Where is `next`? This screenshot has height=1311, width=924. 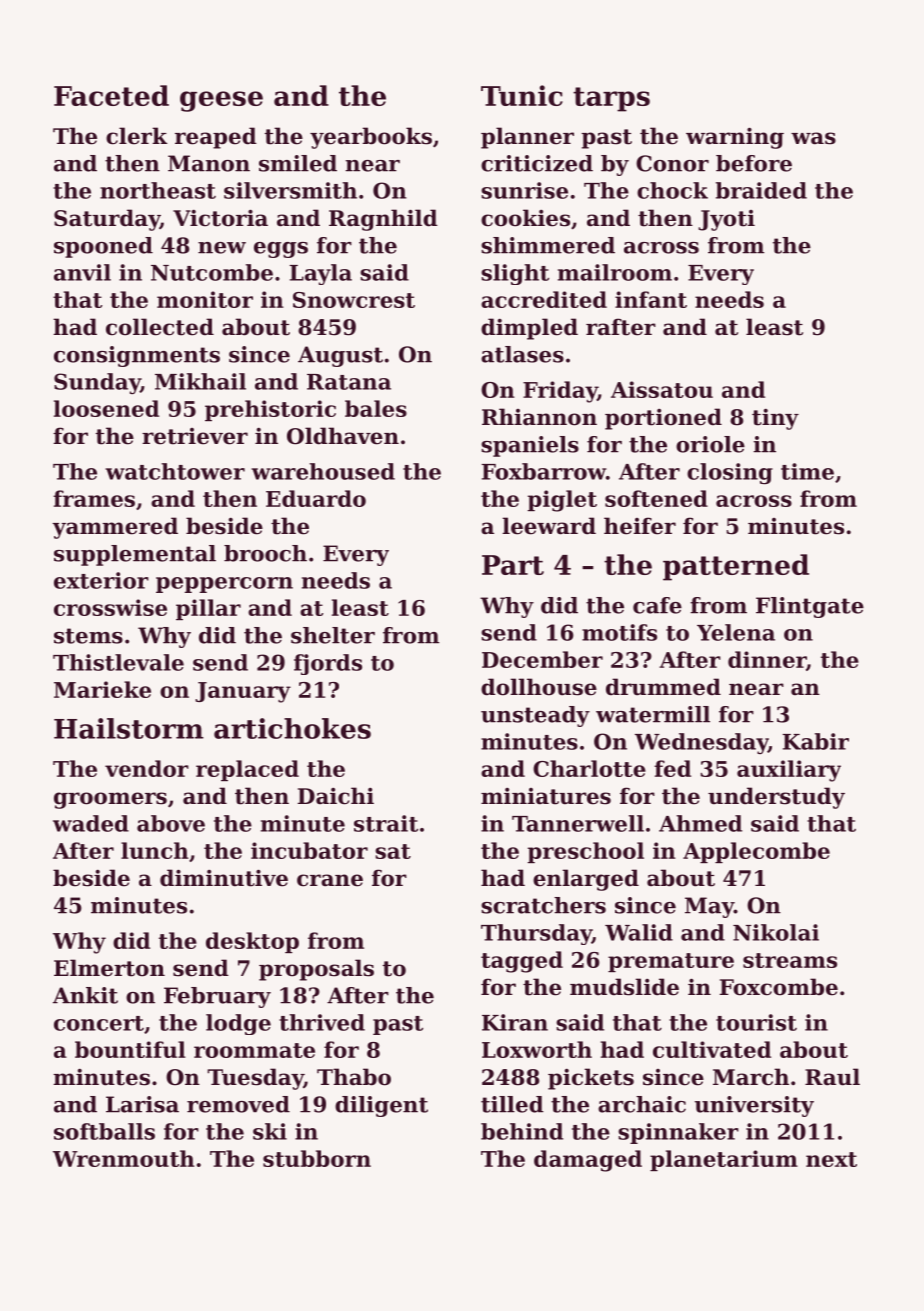
next is located at coordinates (831, 1159).
